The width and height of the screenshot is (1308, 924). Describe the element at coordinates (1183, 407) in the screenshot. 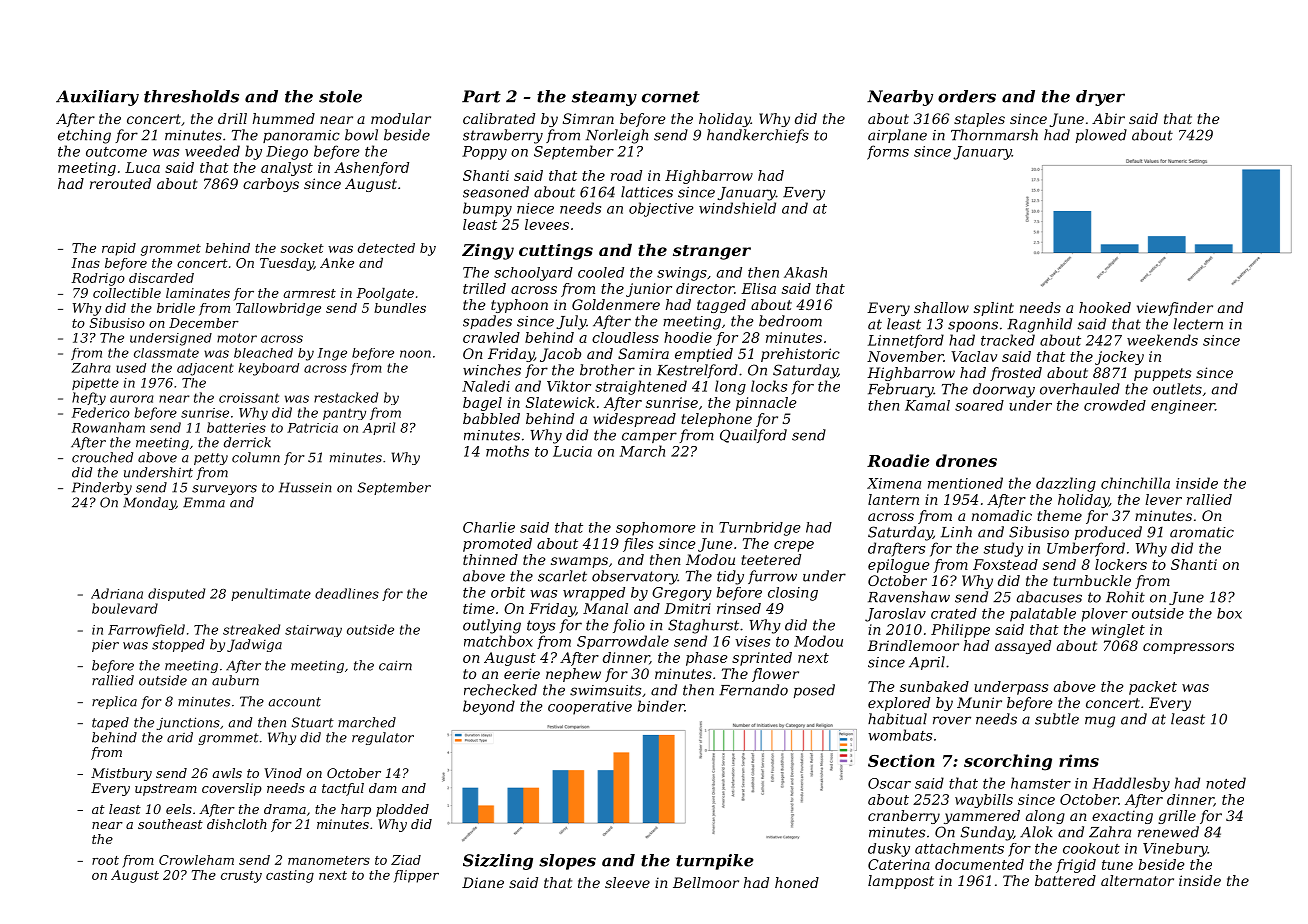

I see `engineer` at that location.
